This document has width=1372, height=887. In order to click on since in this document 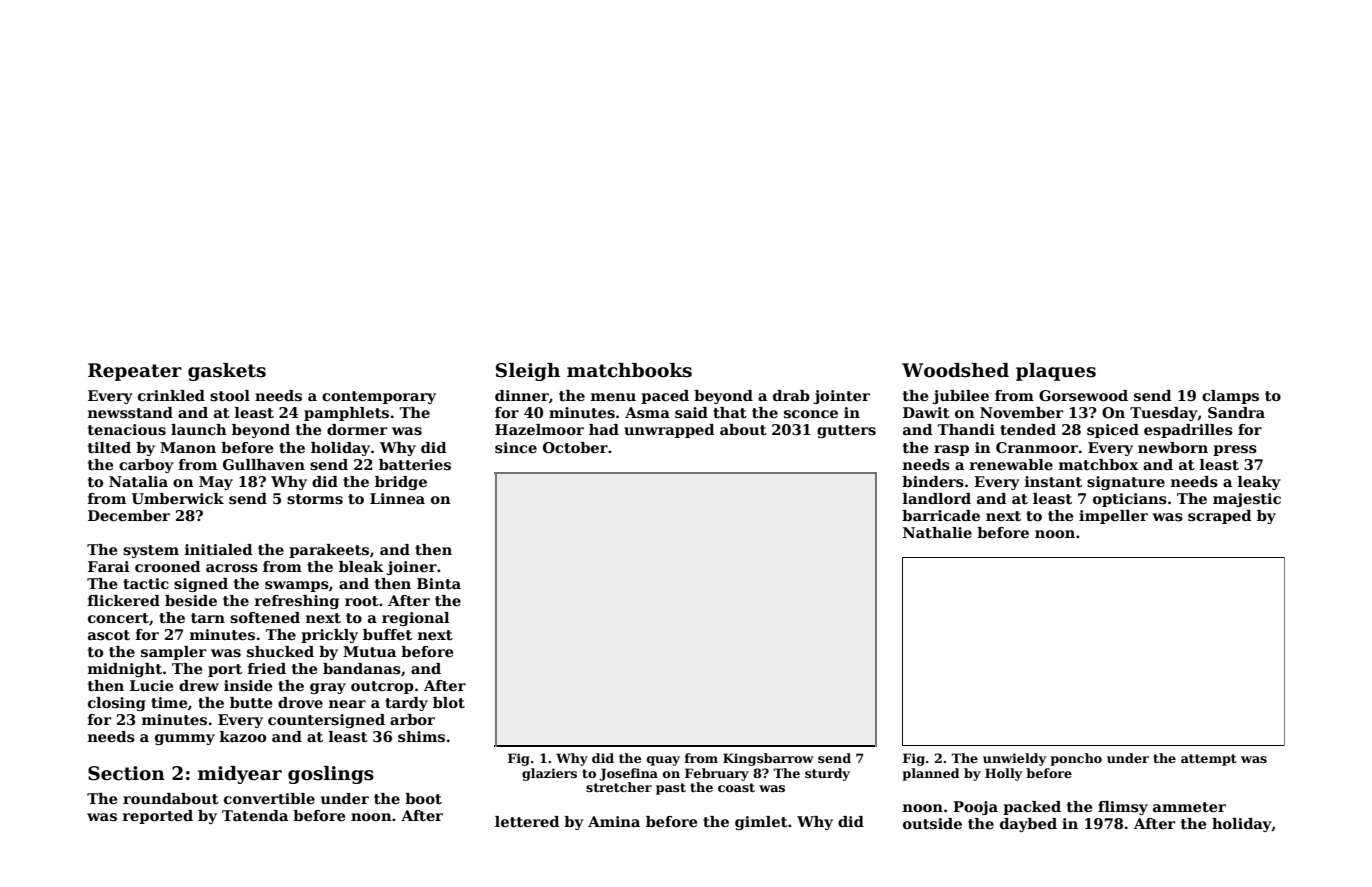, I will do `click(516, 448)`.
